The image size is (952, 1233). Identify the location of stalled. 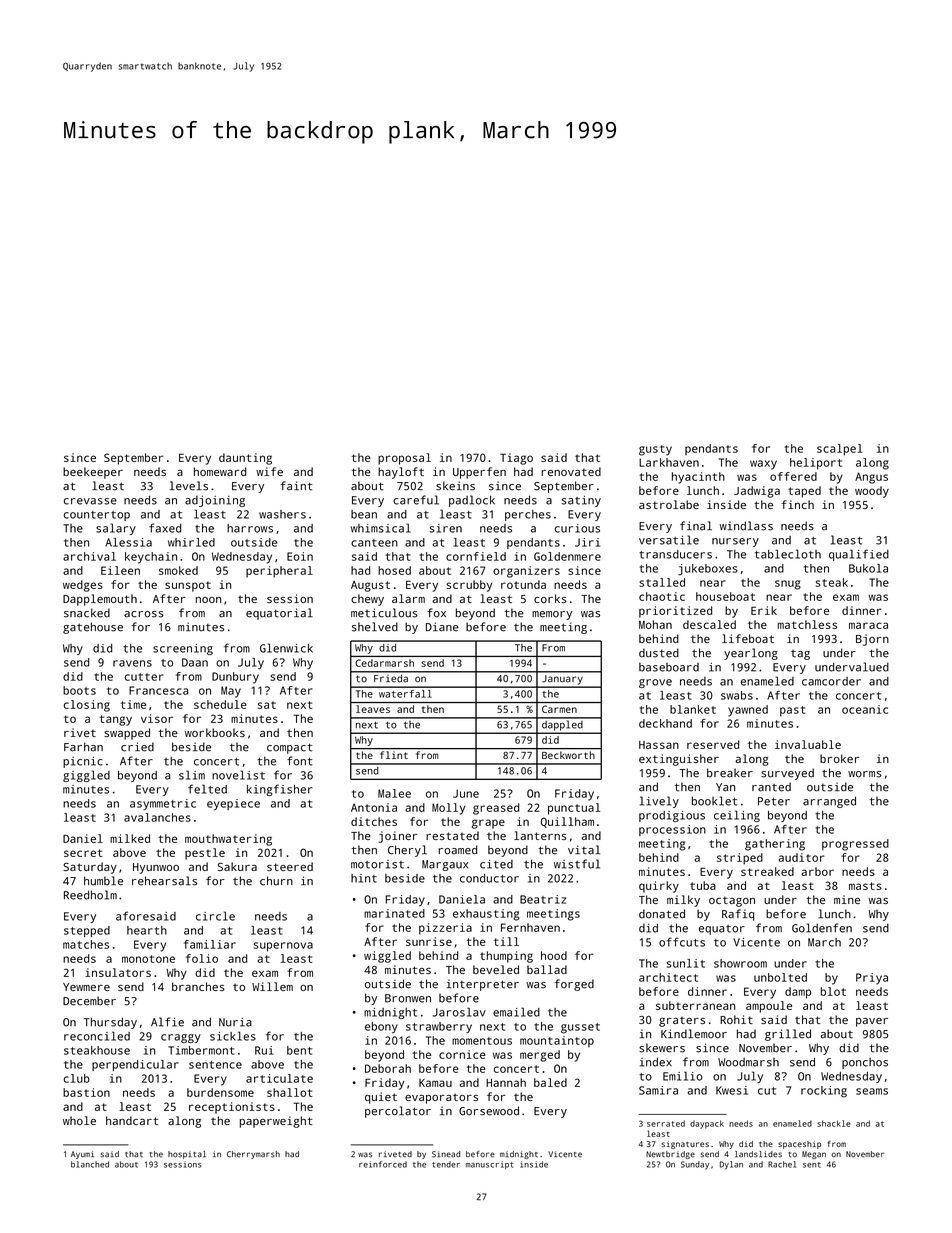
(662, 582).
